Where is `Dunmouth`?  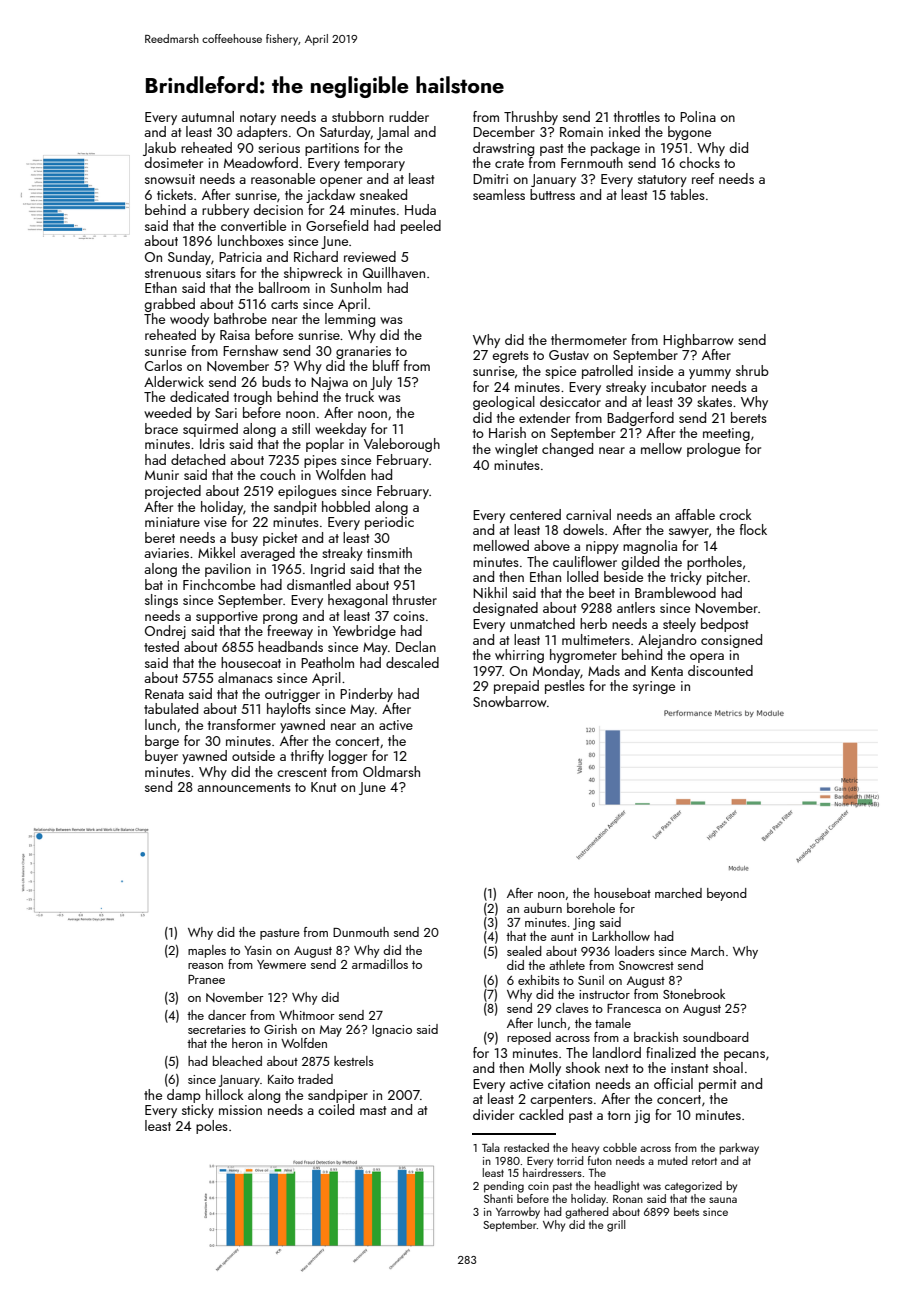 Dunmouth is located at coordinates (361, 932).
